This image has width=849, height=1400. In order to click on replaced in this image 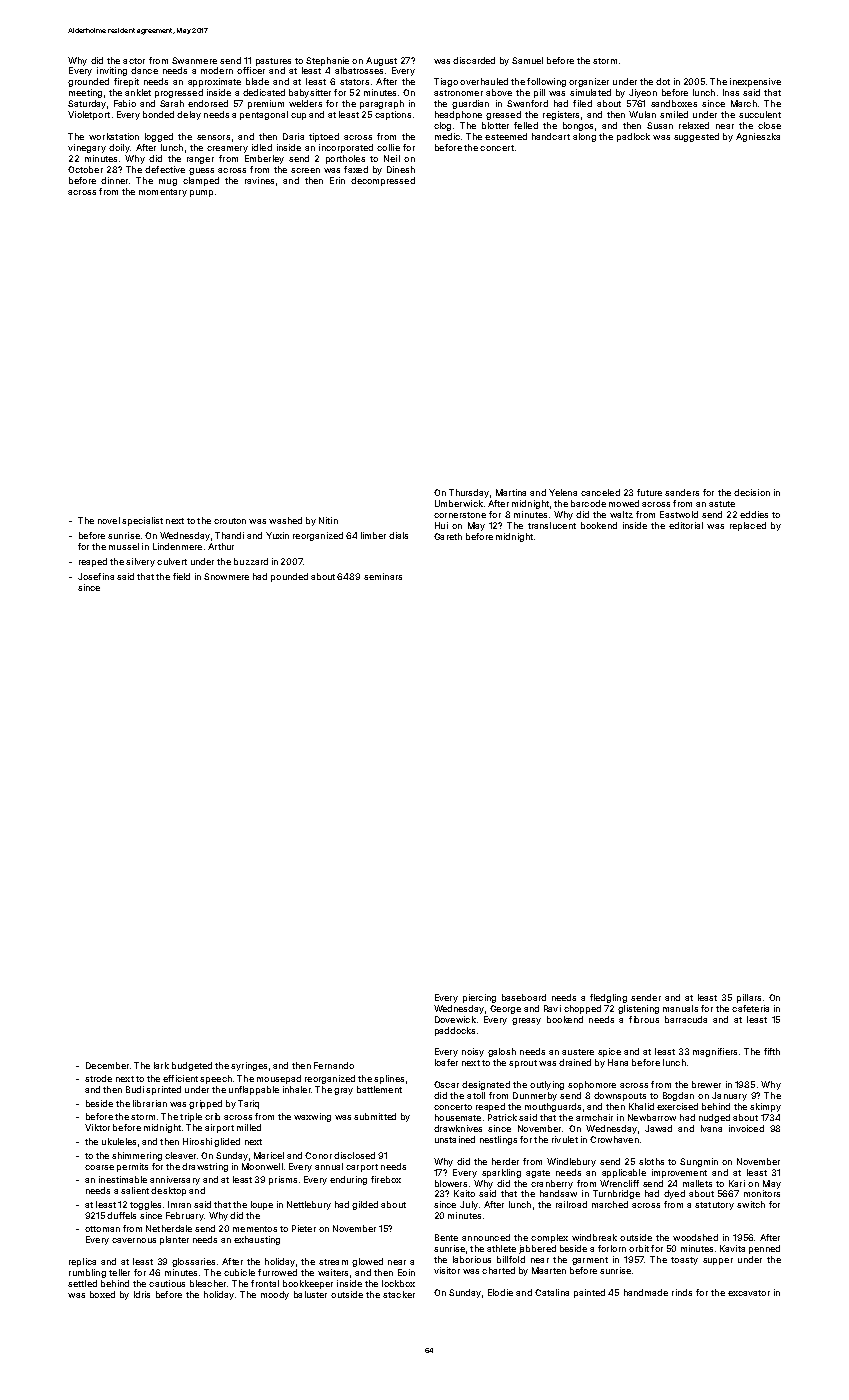, I will do `click(748, 526)`.
